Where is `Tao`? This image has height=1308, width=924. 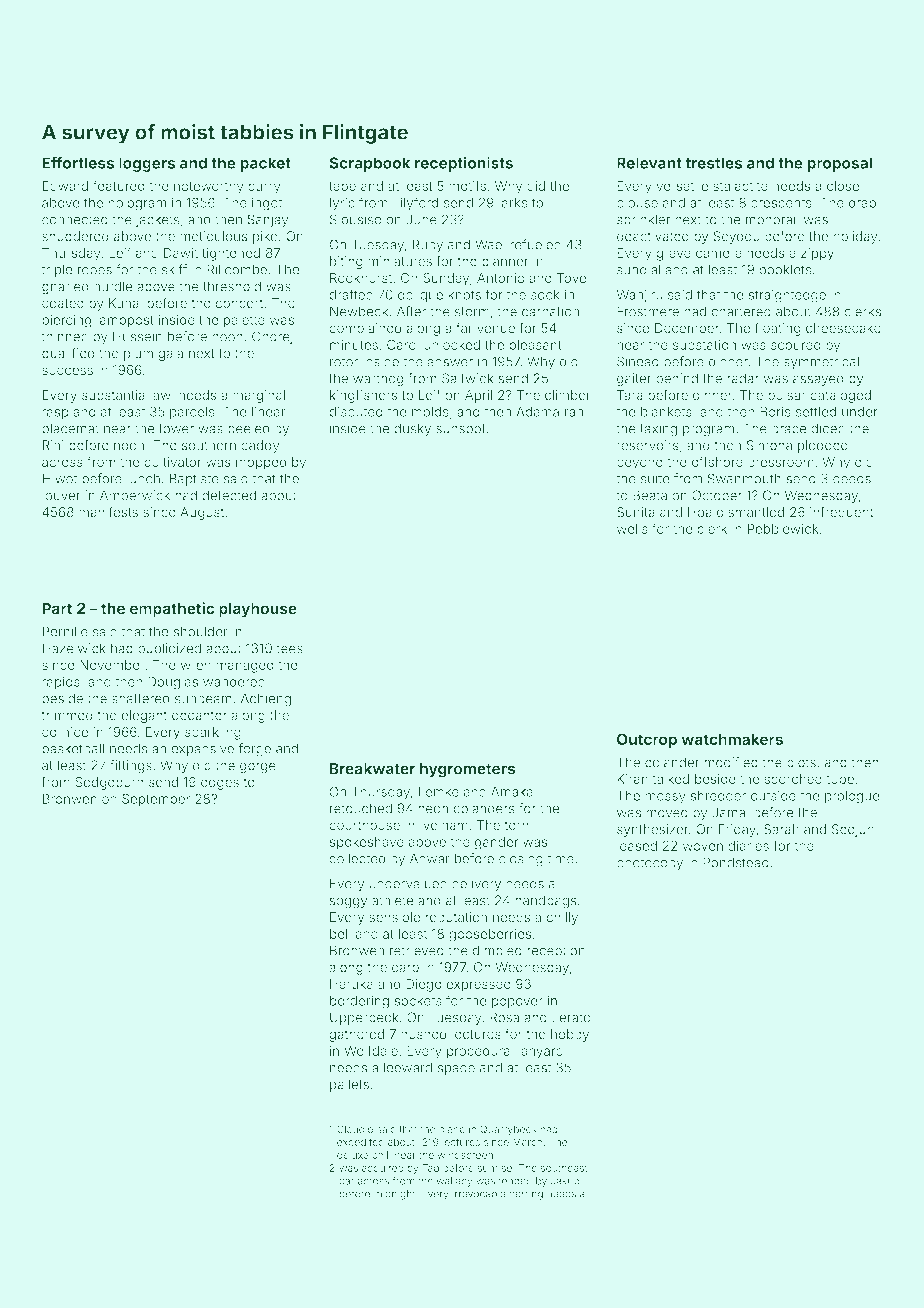
Tao is located at coordinates (430, 1168).
